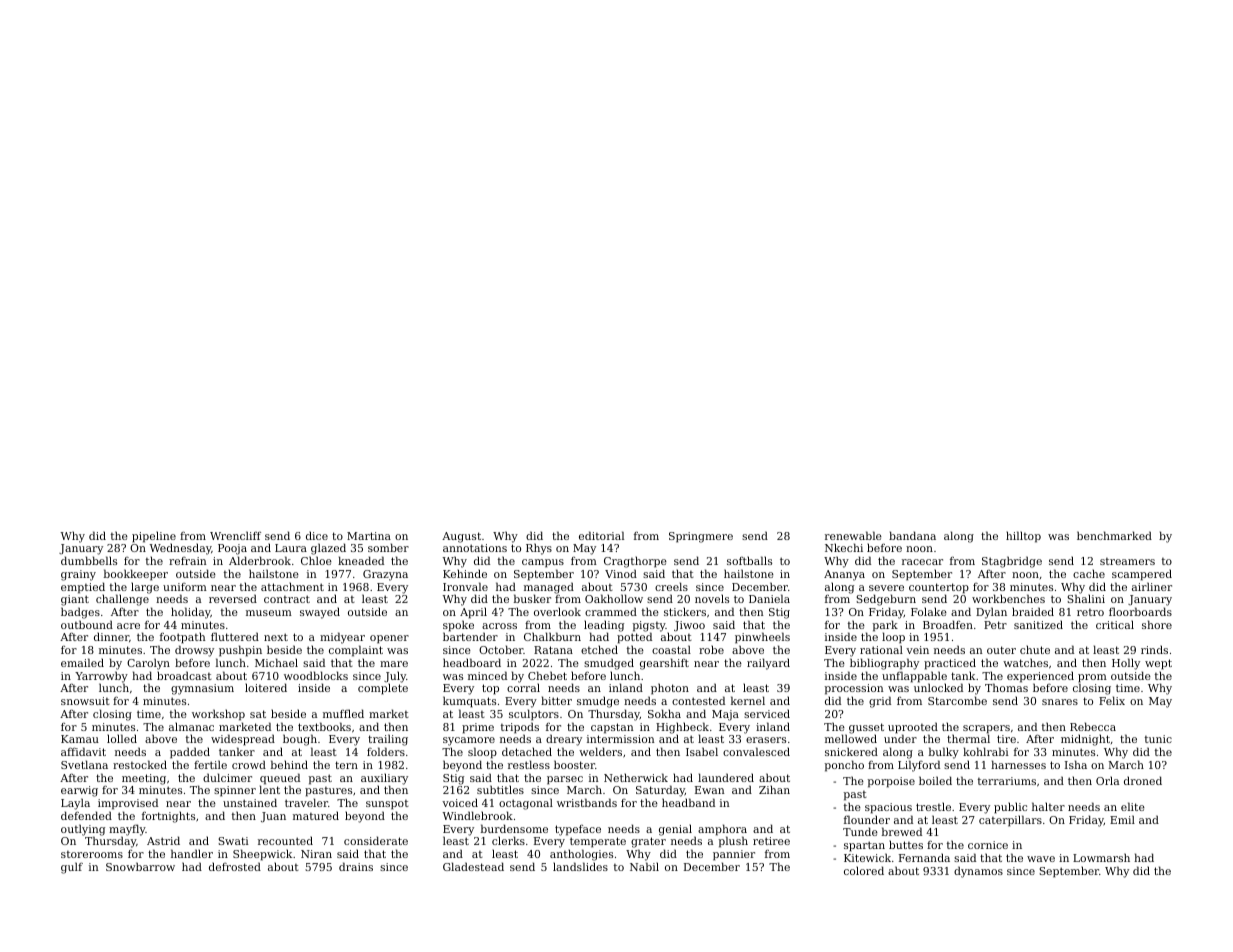  Describe the element at coordinates (1023, 537) in the screenshot. I see `hilltop` at that location.
